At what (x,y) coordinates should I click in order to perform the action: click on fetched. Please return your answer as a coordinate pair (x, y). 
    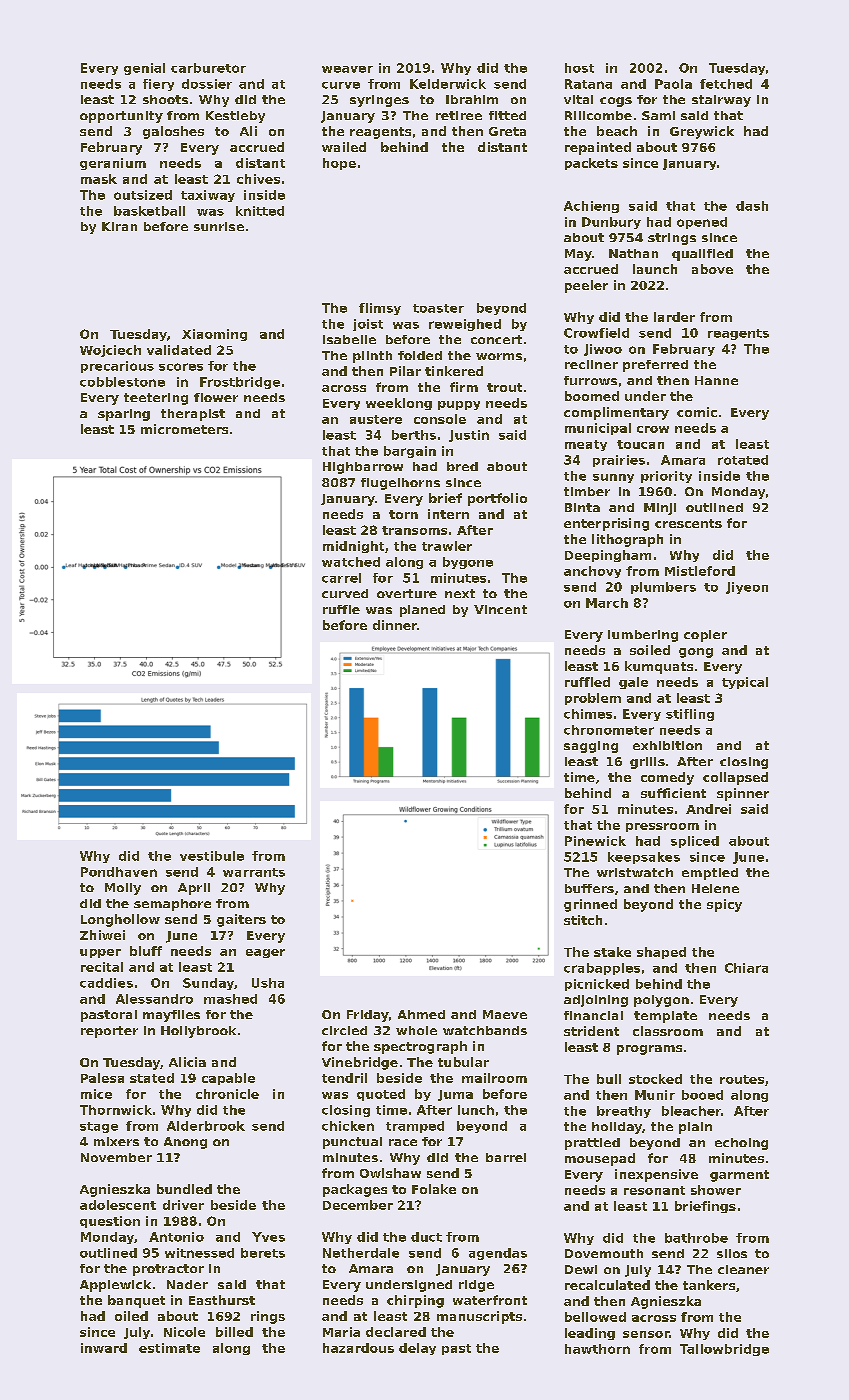
    Looking at the image, I should click on (726, 84).
